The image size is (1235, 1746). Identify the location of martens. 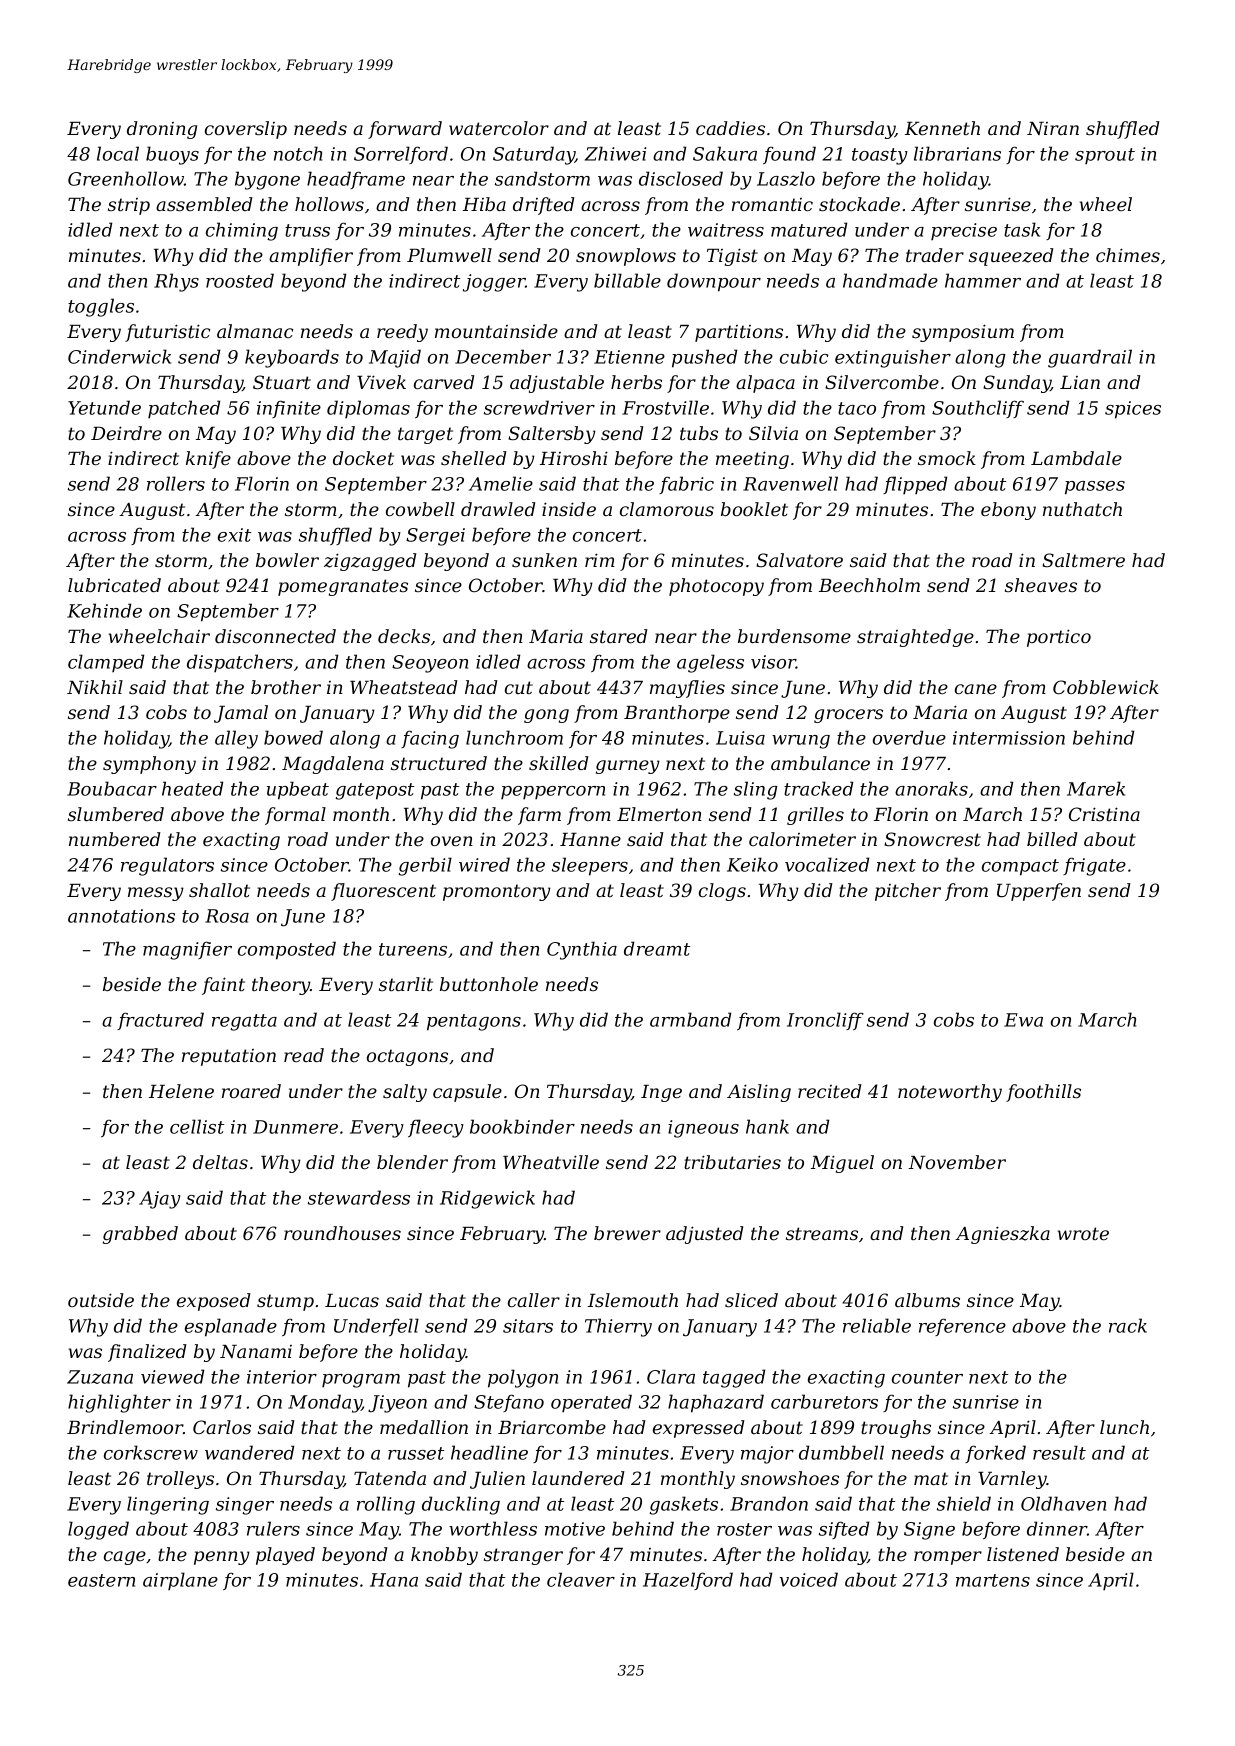
(993, 1580).
